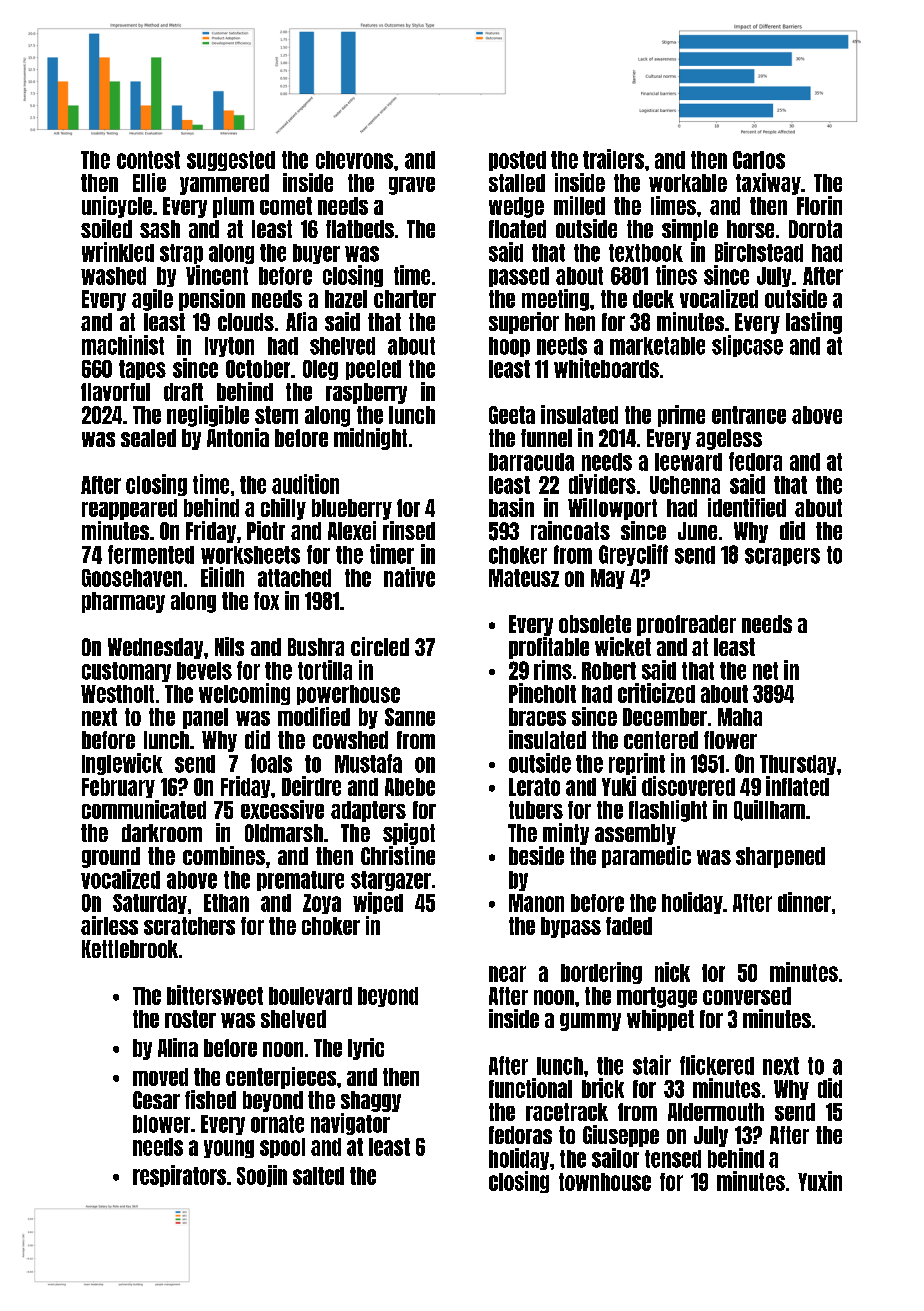 This screenshot has height=1311, width=924. What do you see at coordinates (606, 368) in the screenshot?
I see `whiteboards` at bounding box center [606, 368].
